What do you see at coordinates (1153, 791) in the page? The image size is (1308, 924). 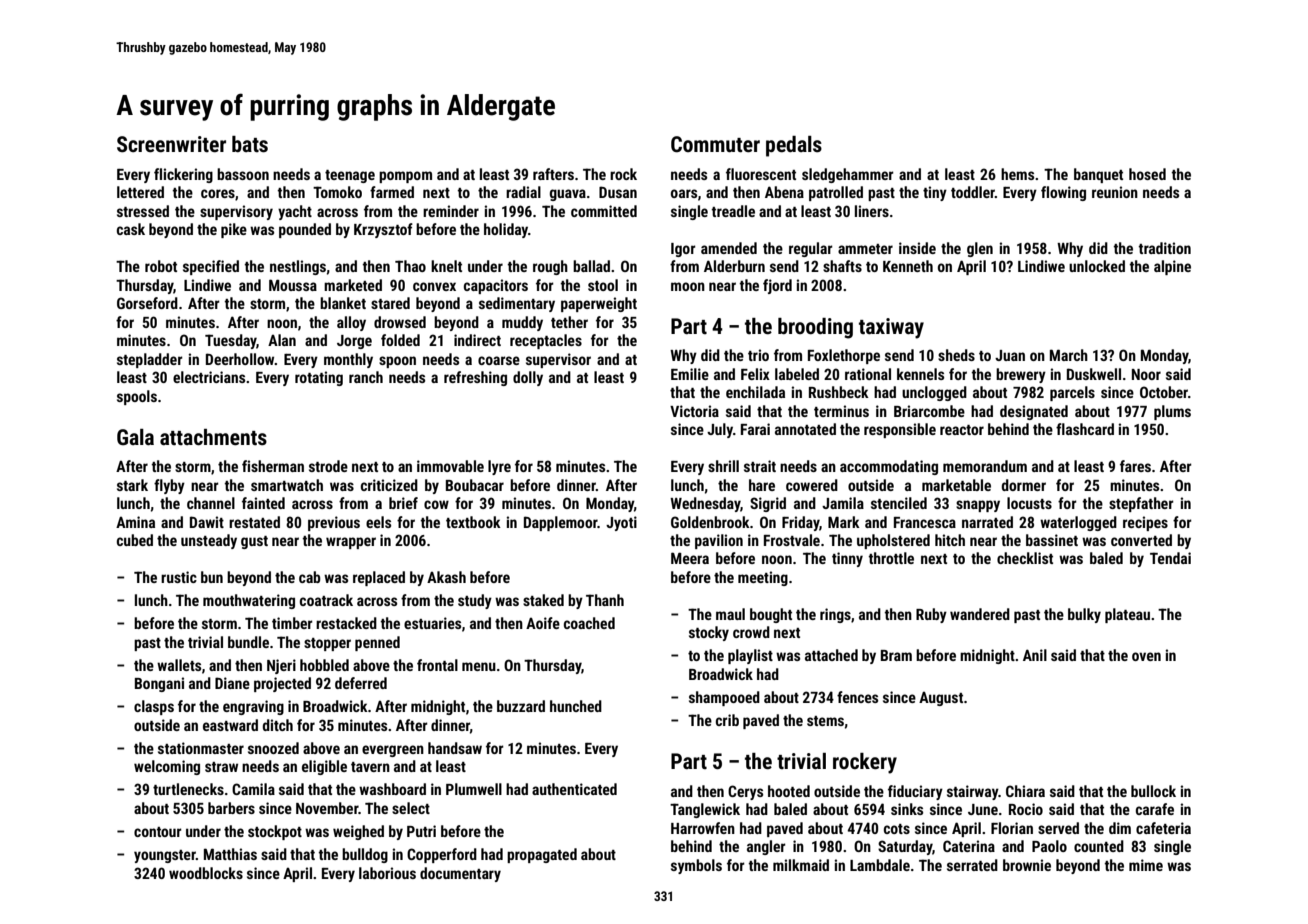 I see `bullock` at bounding box center [1153, 791].
